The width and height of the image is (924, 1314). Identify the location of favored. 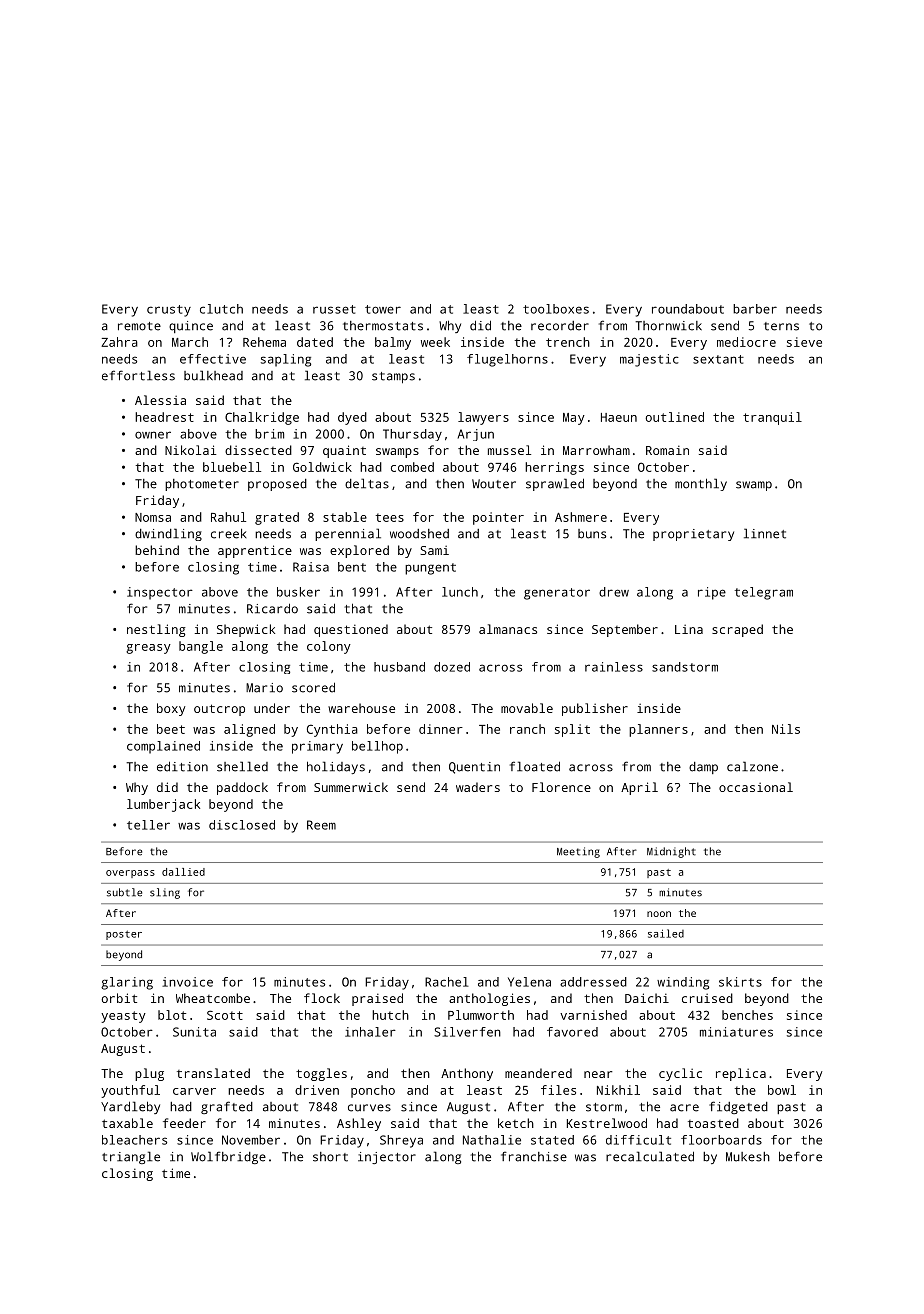
(572, 1032).
